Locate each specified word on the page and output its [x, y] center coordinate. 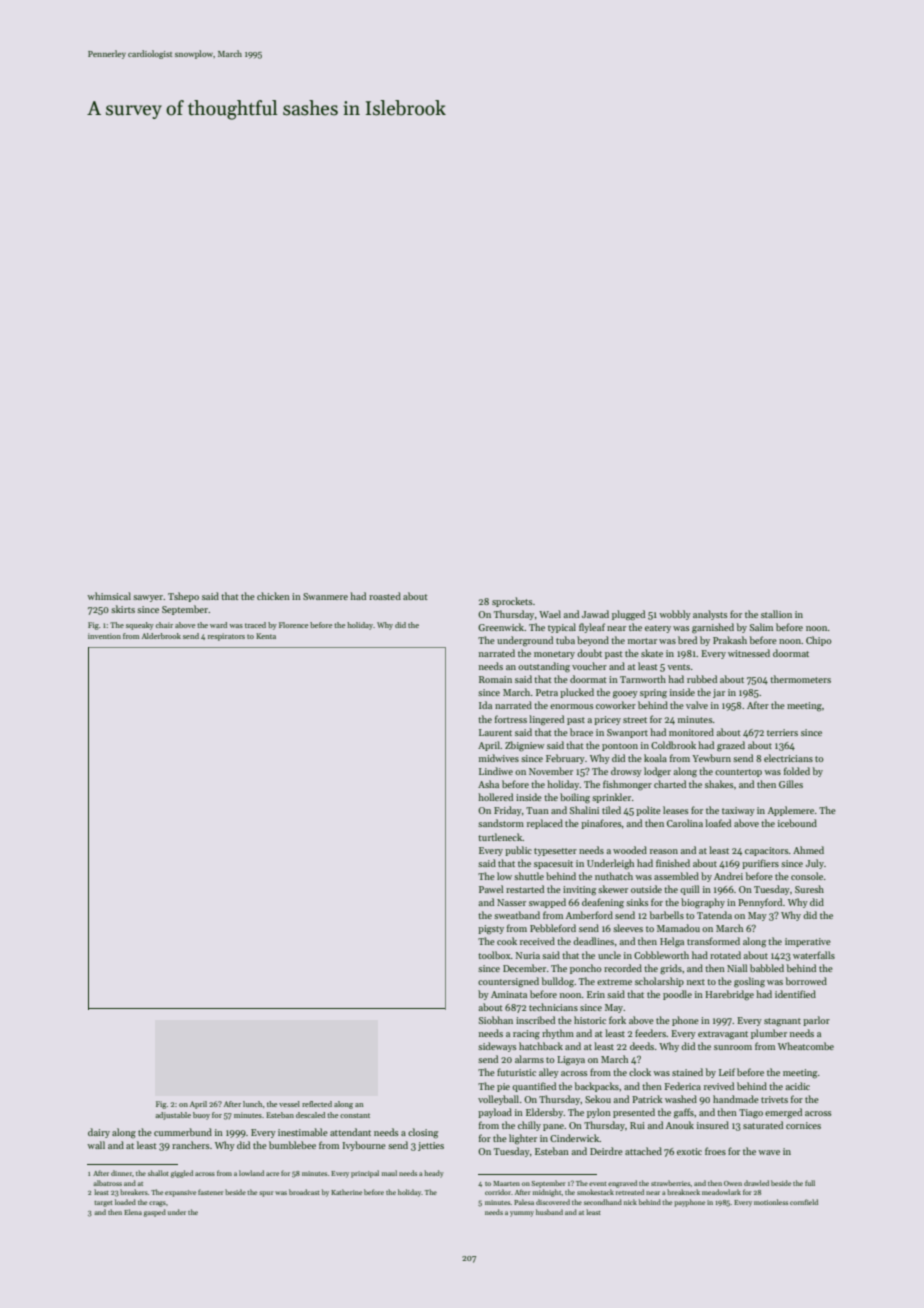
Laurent [495, 732]
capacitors [766, 851]
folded [797, 771]
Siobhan [496, 1020]
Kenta [266, 636]
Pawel [491, 889]
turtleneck [500, 837]
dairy [99, 1133]
